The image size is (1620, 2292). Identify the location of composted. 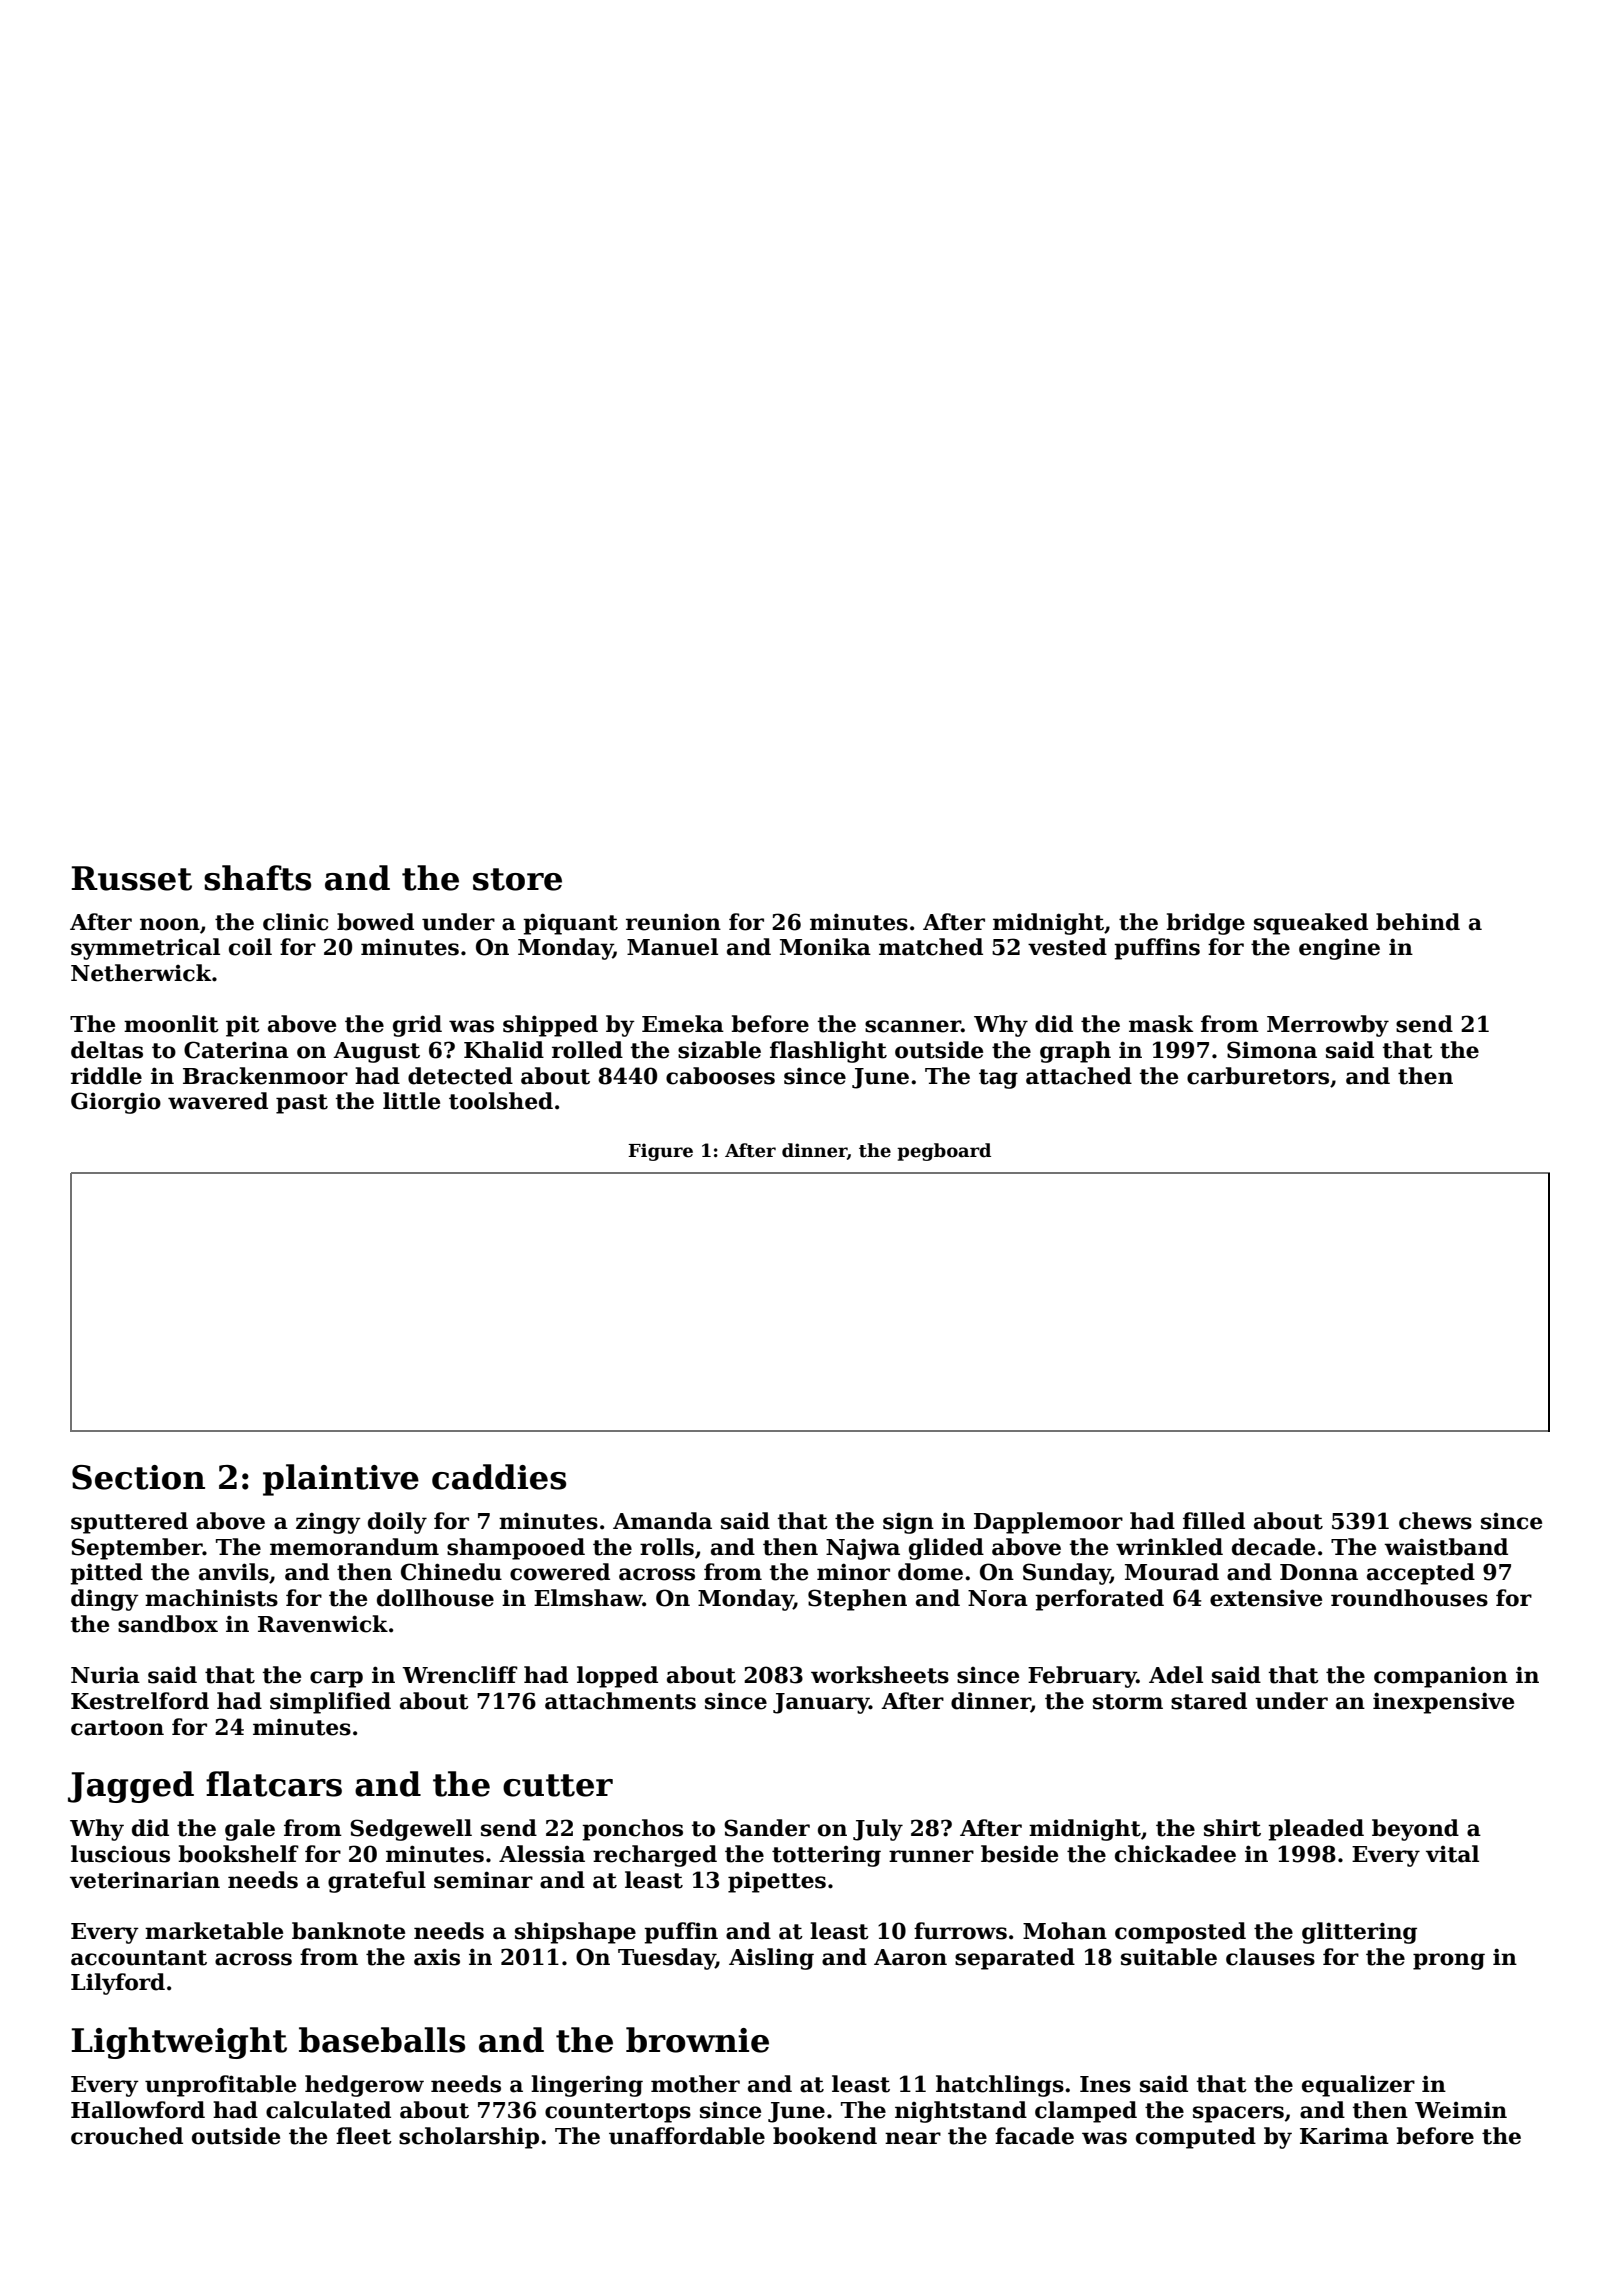
(1180, 1933).
